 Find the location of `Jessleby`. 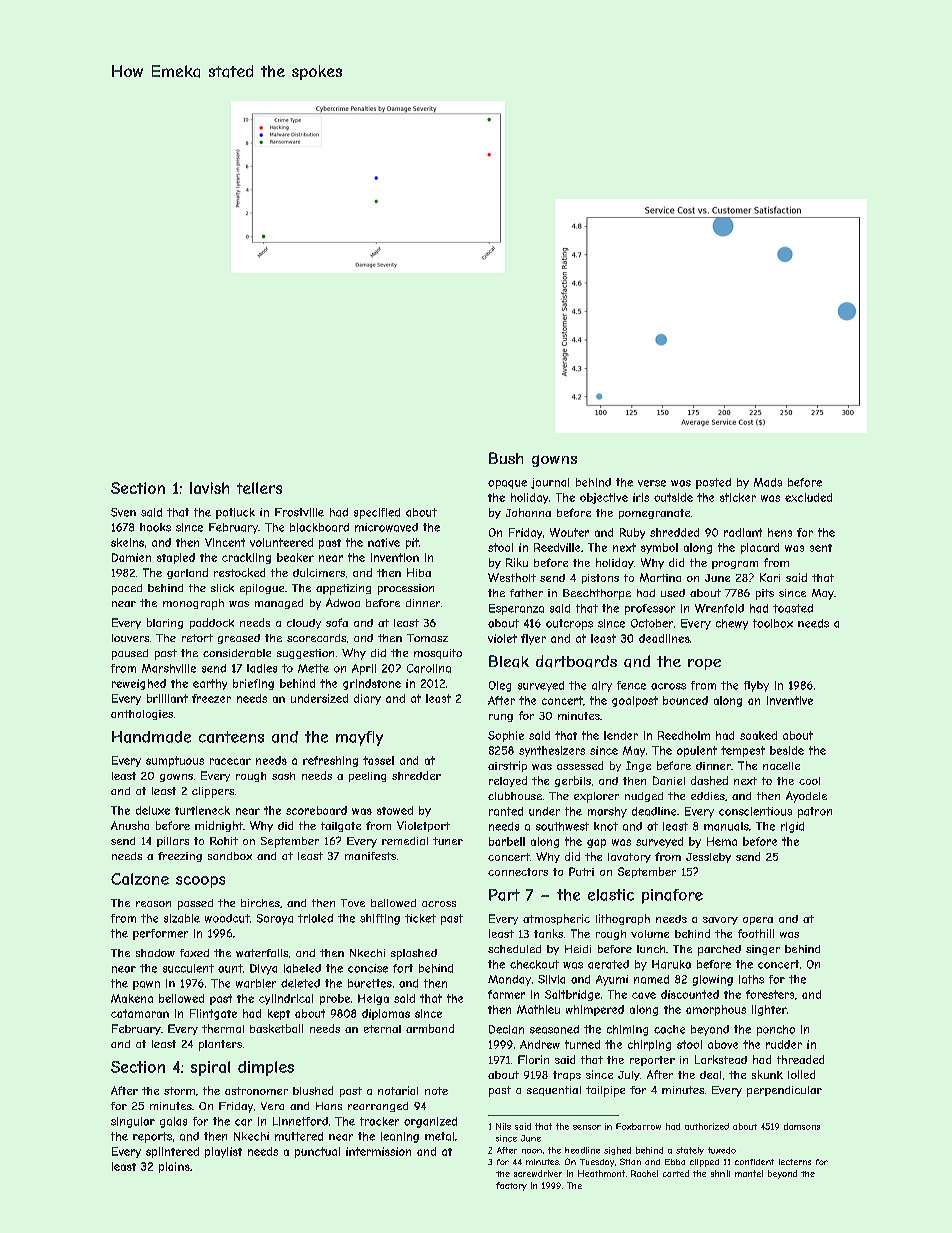

Jessleby is located at coordinates (708, 858).
